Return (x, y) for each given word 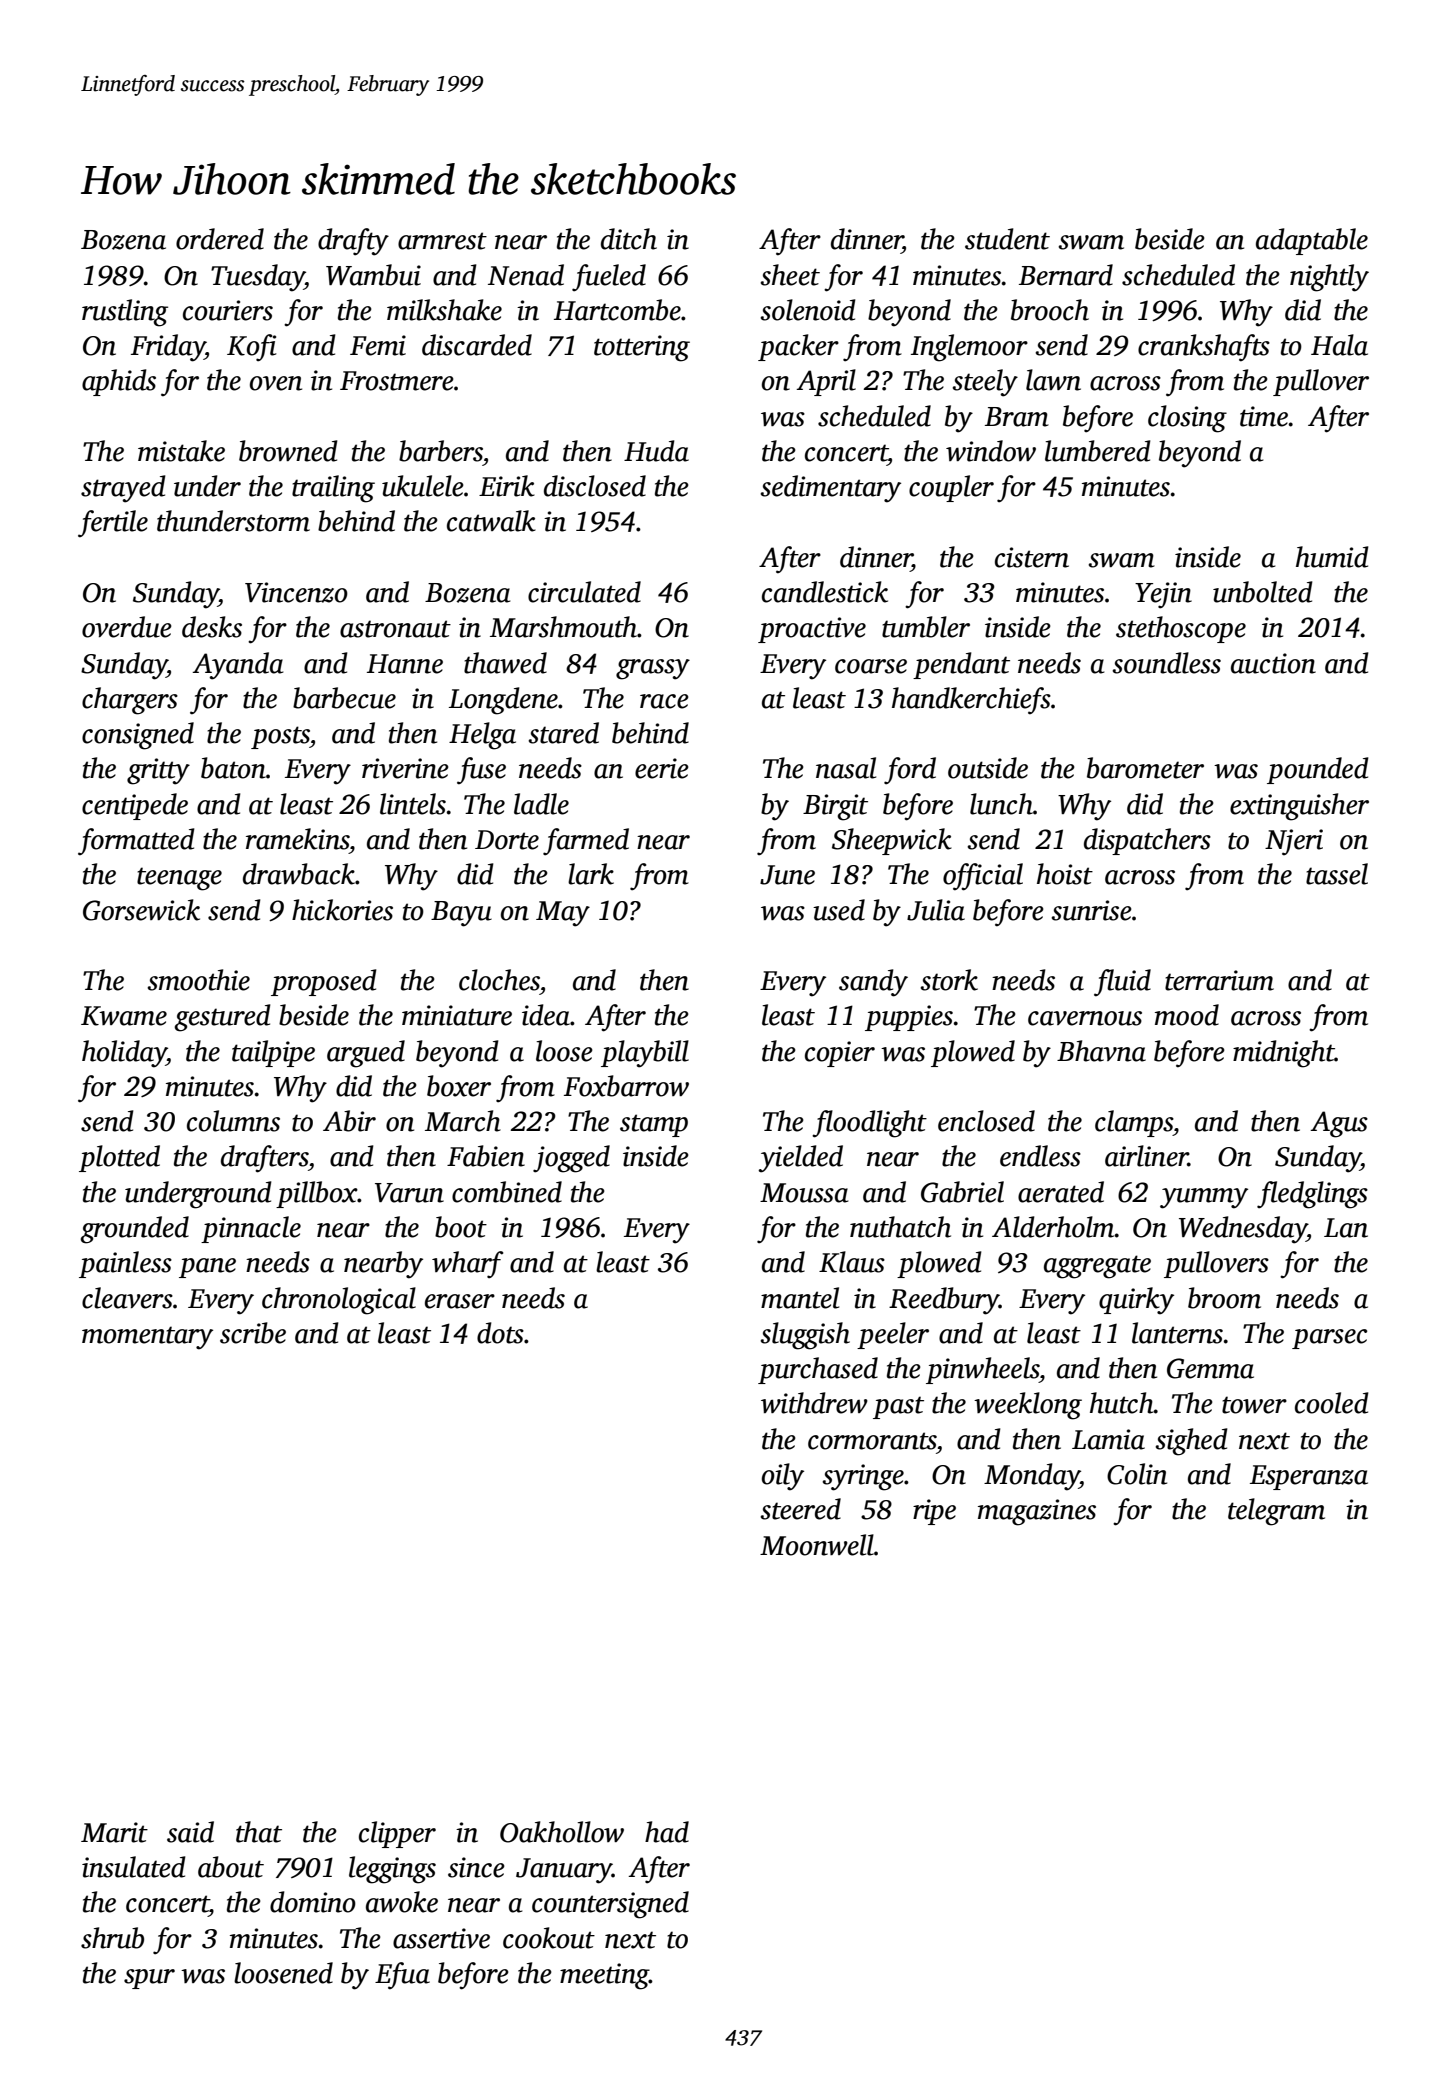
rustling (125, 313)
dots (500, 1333)
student (1007, 239)
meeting (604, 1976)
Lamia (1108, 1439)
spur (149, 1979)
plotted (119, 1158)
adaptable (1312, 241)
